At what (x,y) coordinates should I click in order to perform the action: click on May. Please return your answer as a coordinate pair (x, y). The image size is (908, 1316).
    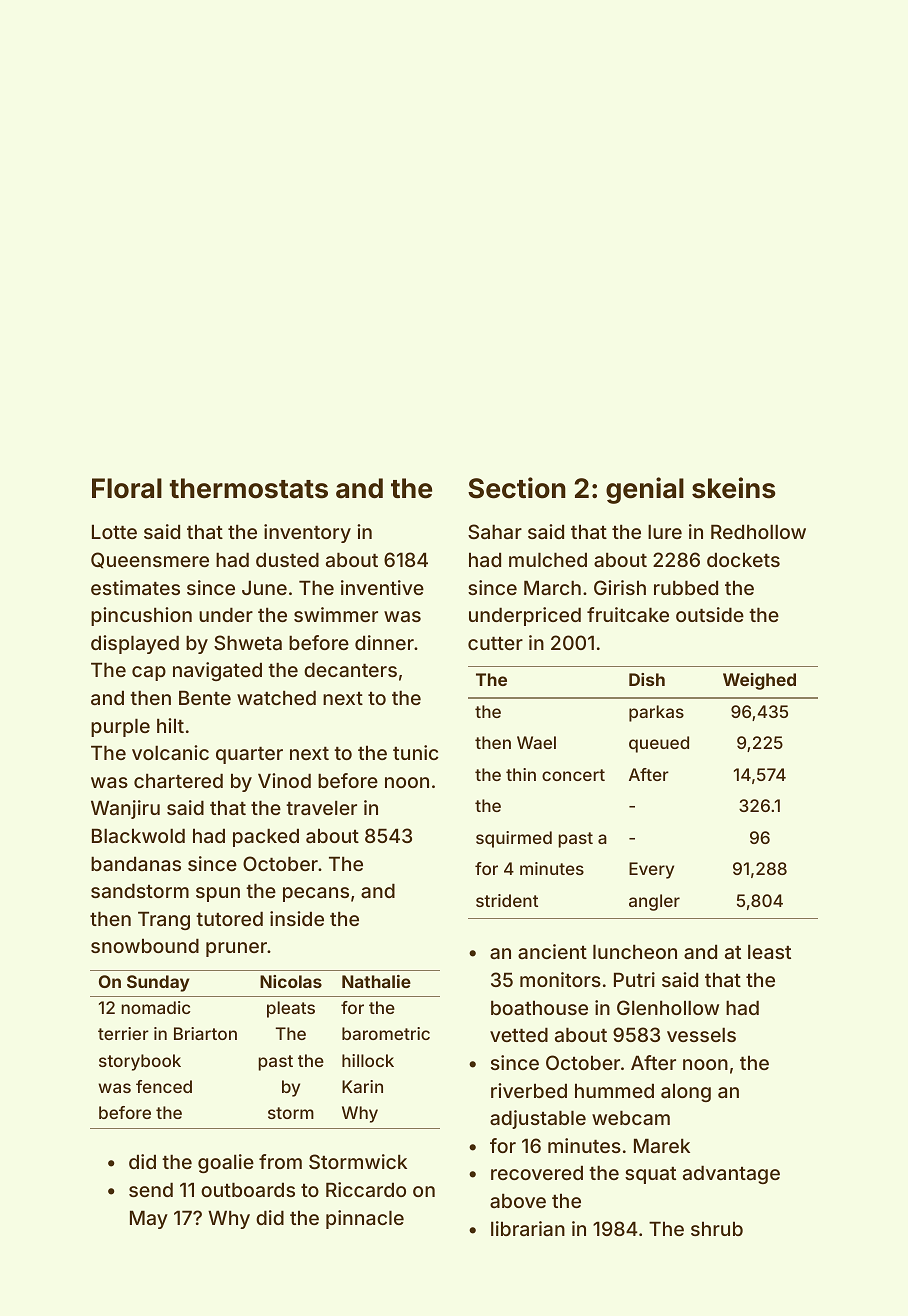
    Looking at the image, I should click on (149, 1219).
